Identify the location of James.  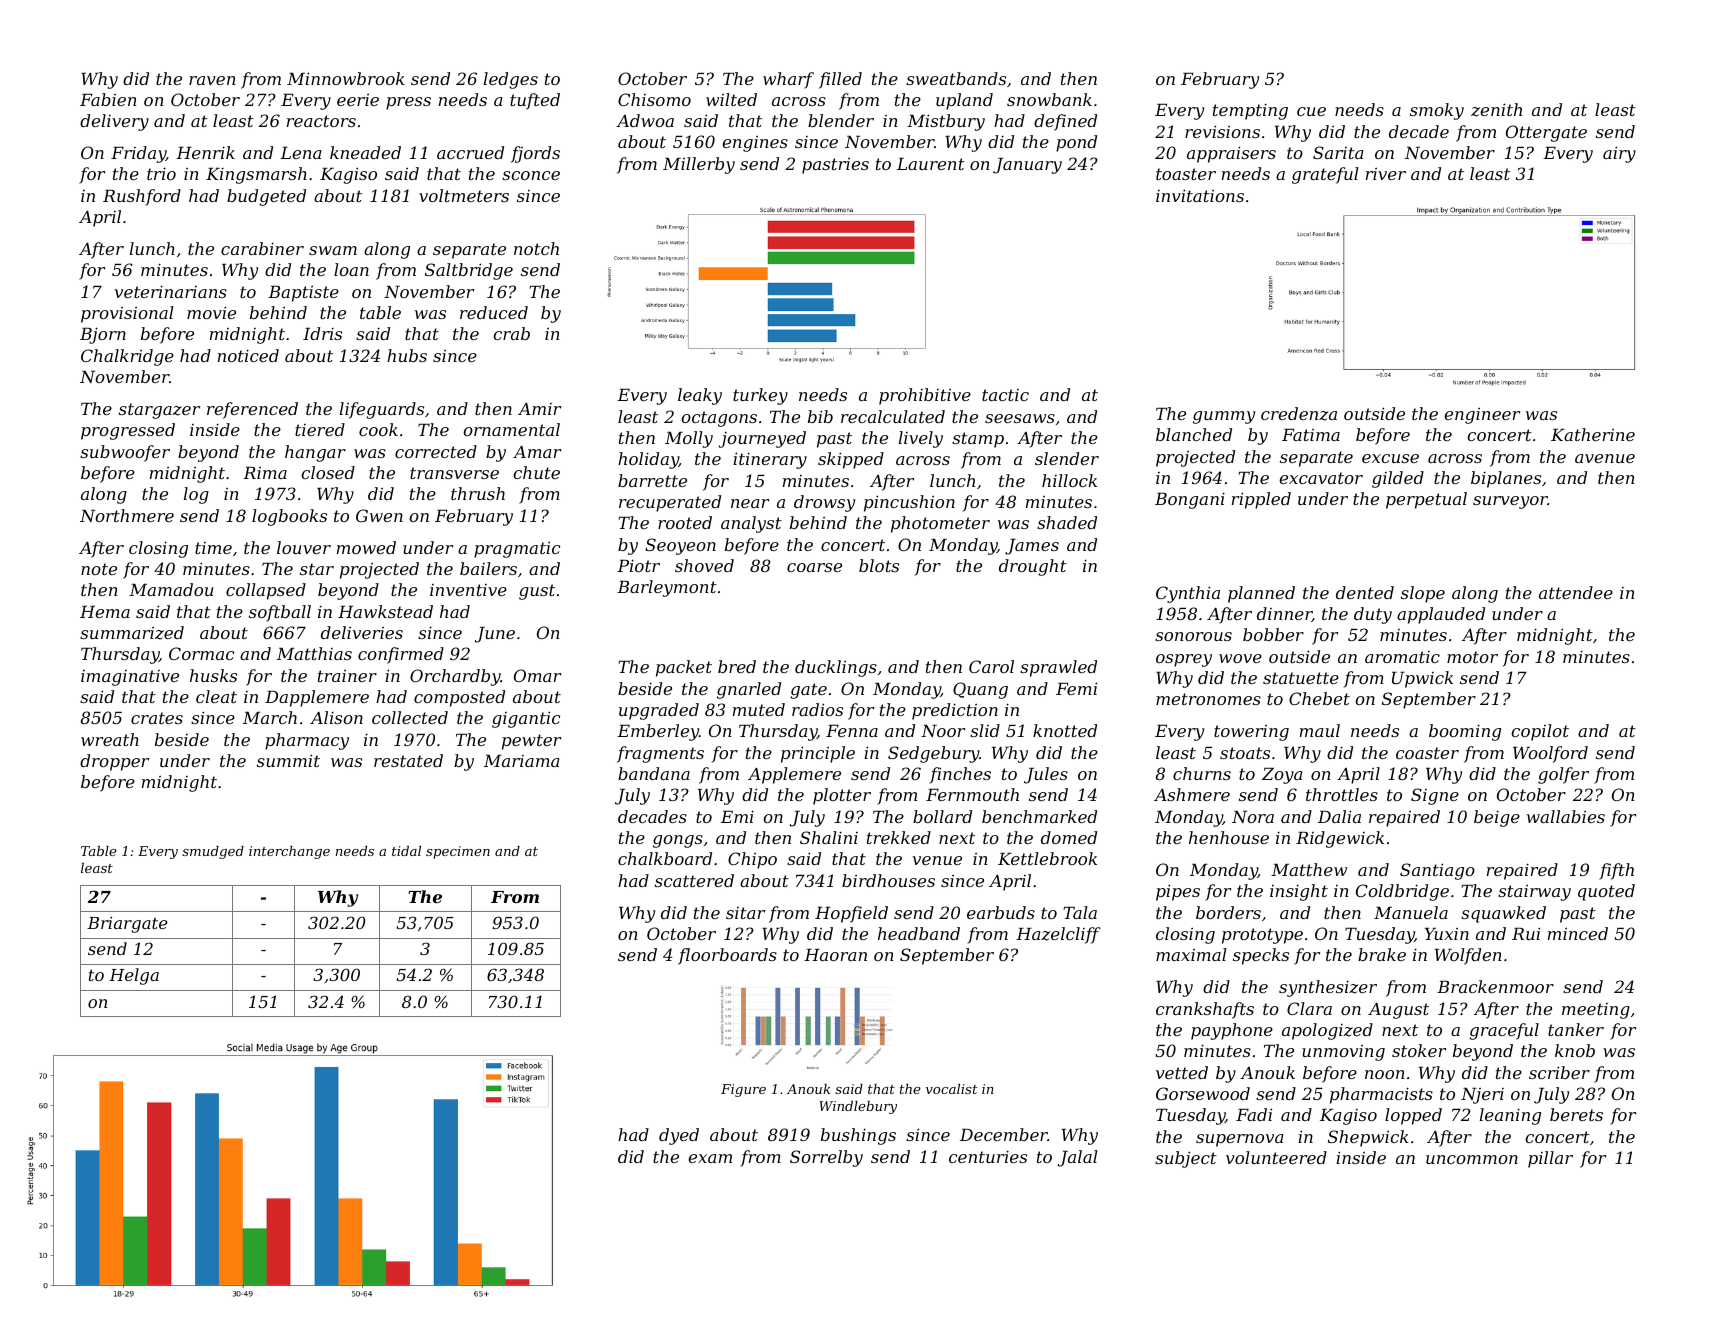
(1032, 547).
